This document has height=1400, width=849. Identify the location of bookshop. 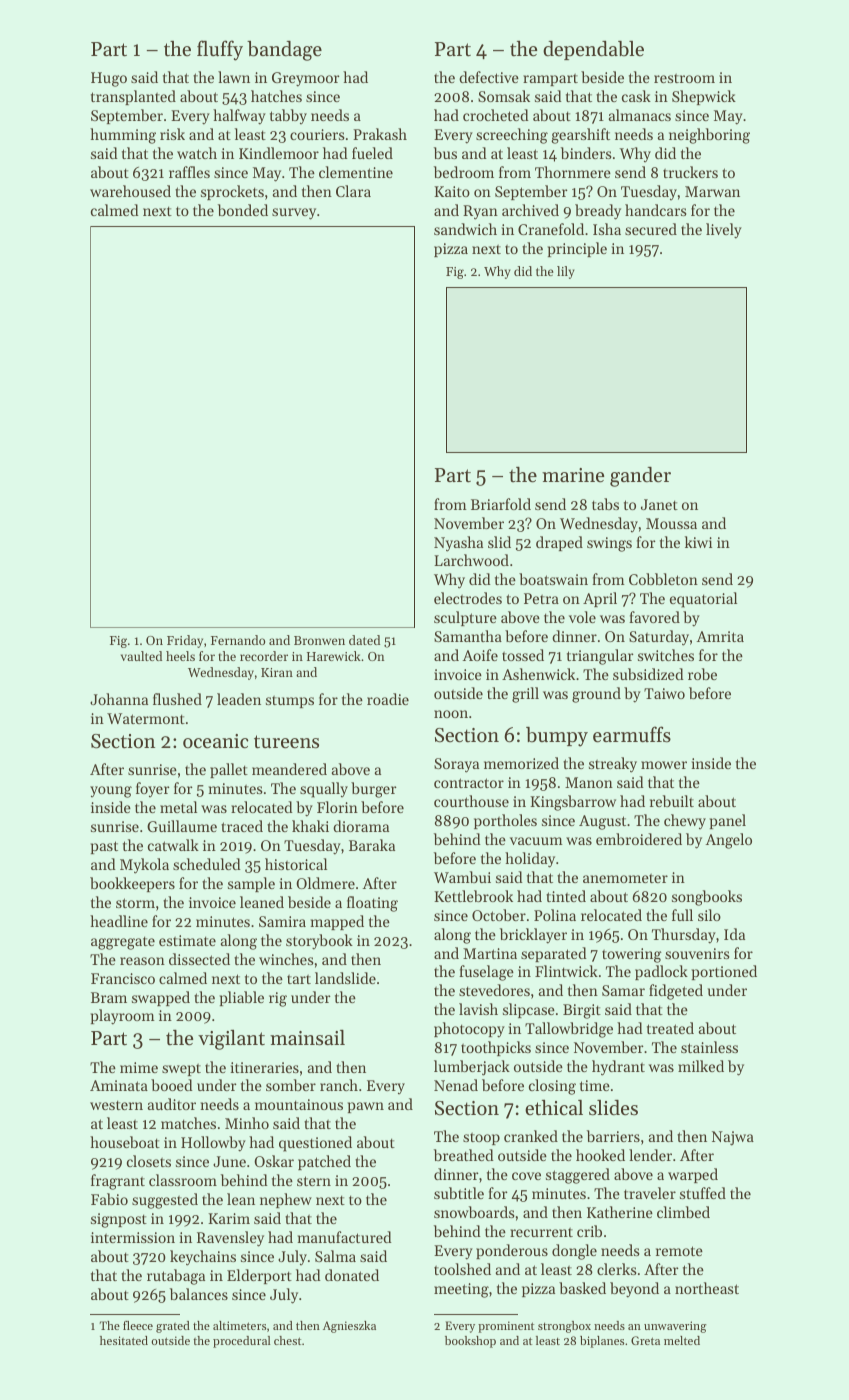
(470, 1342).
